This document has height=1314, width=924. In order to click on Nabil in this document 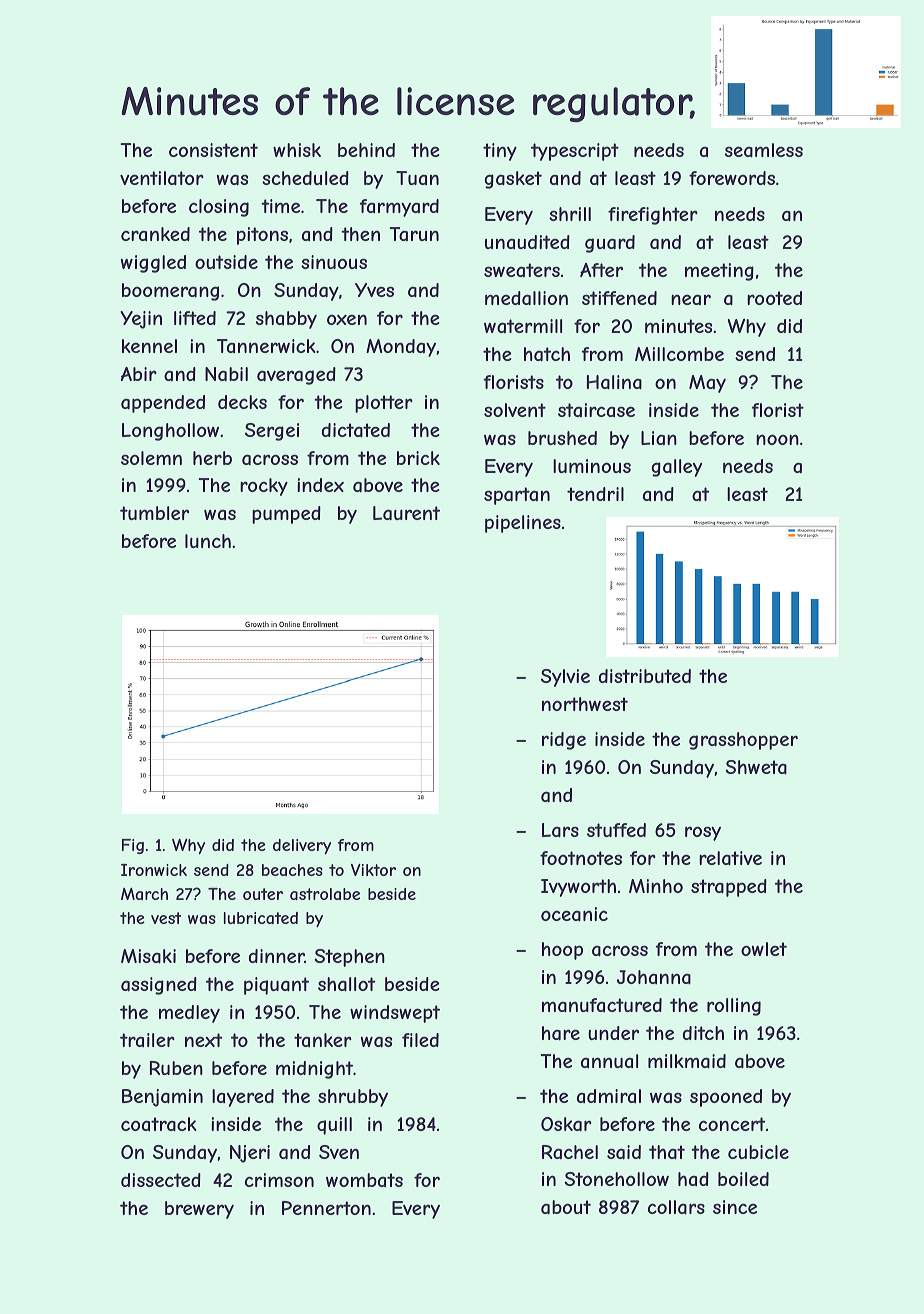, I will do `click(226, 374)`.
